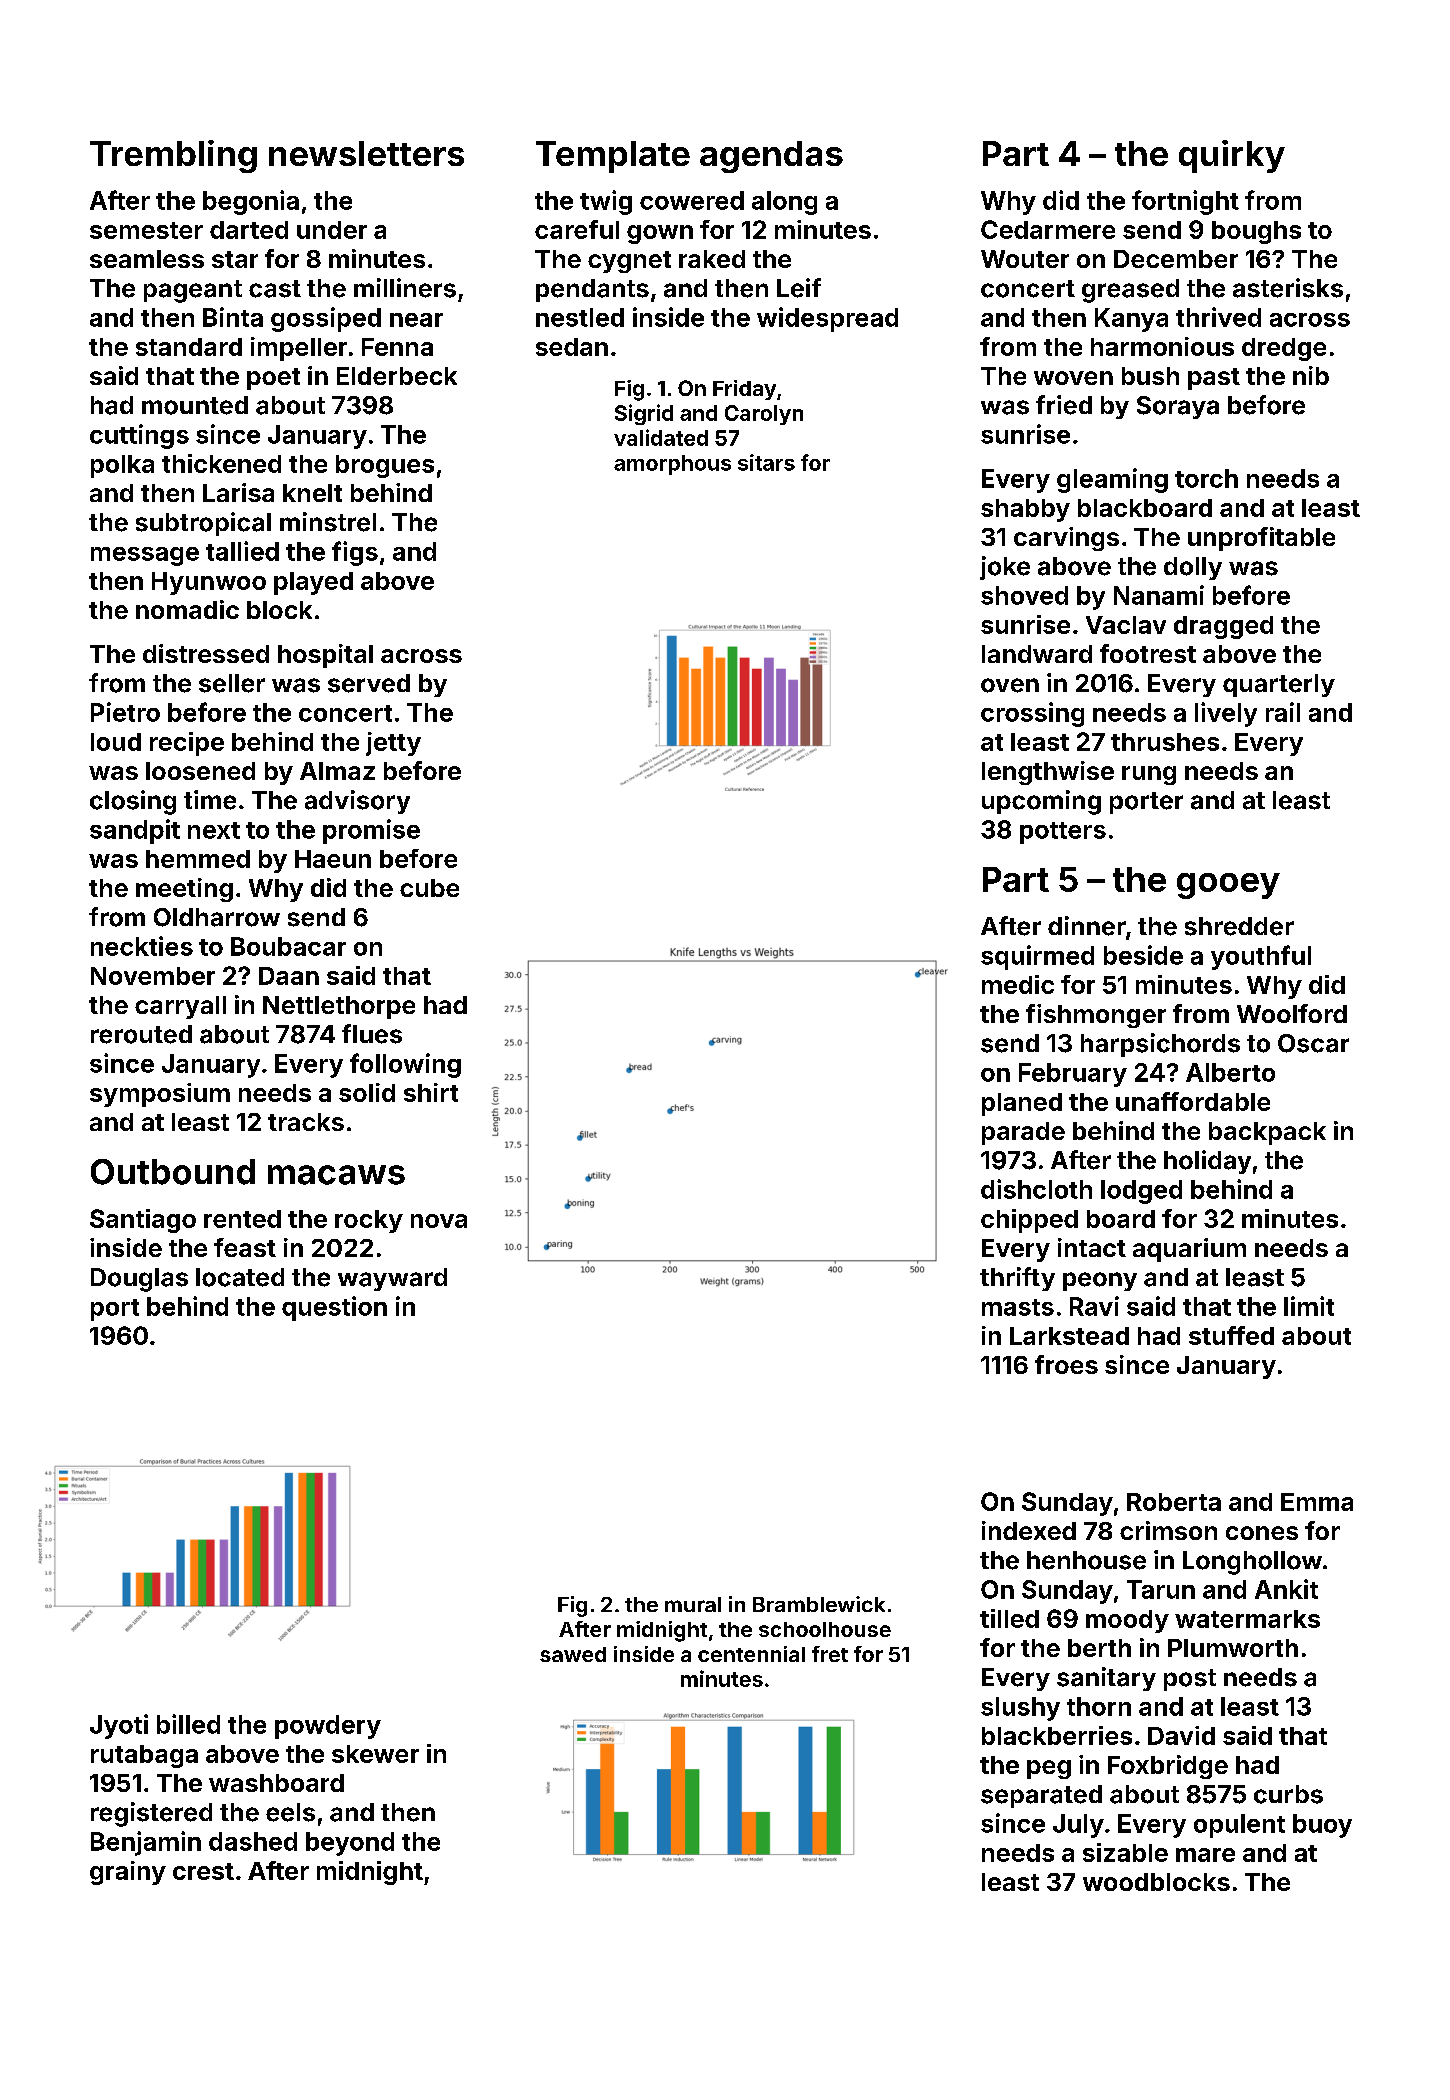  What do you see at coordinates (613, 157) in the image?
I see `Template` at bounding box center [613, 157].
